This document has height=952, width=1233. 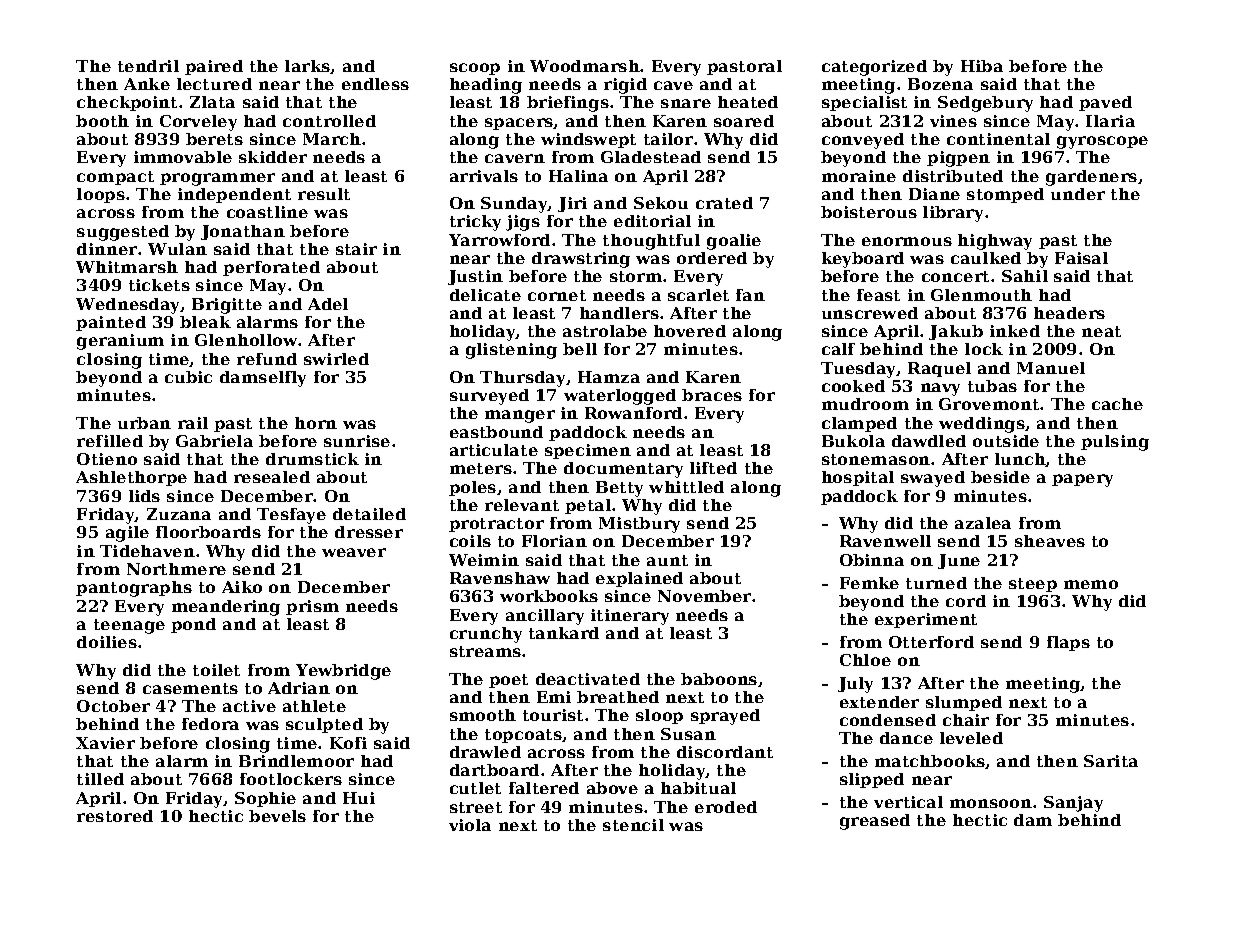 What do you see at coordinates (853, 441) in the document?
I see `Bukola` at bounding box center [853, 441].
